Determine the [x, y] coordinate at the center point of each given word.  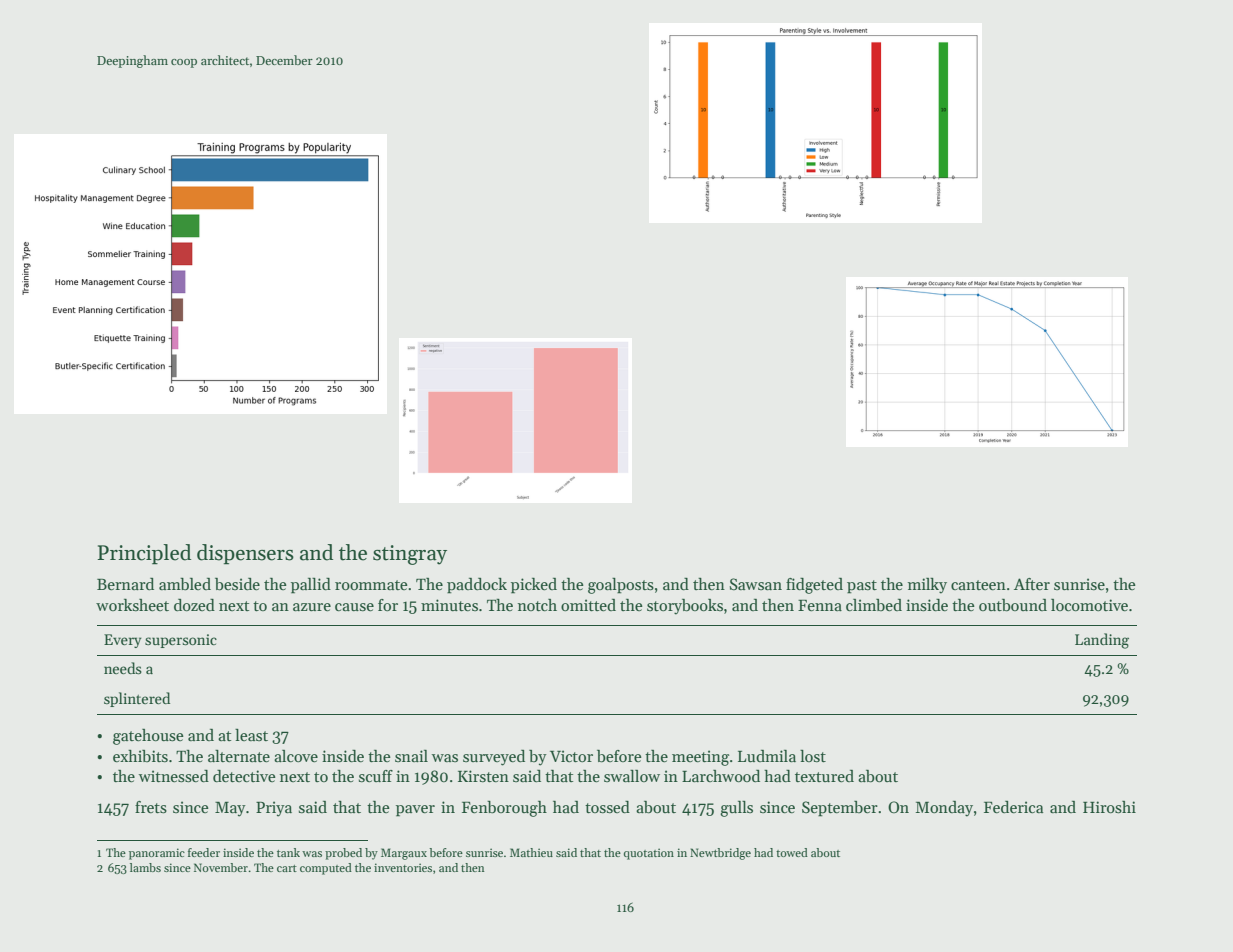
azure [312, 607]
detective [244, 776]
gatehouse [148, 737]
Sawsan [756, 584]
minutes [449, 605]
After [1032, 584]
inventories [403, 867]
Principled [144, 554]
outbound [1013, 605]
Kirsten [483, 776]
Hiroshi [1109, 807]
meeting [700, 758]
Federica [1013, 807]
